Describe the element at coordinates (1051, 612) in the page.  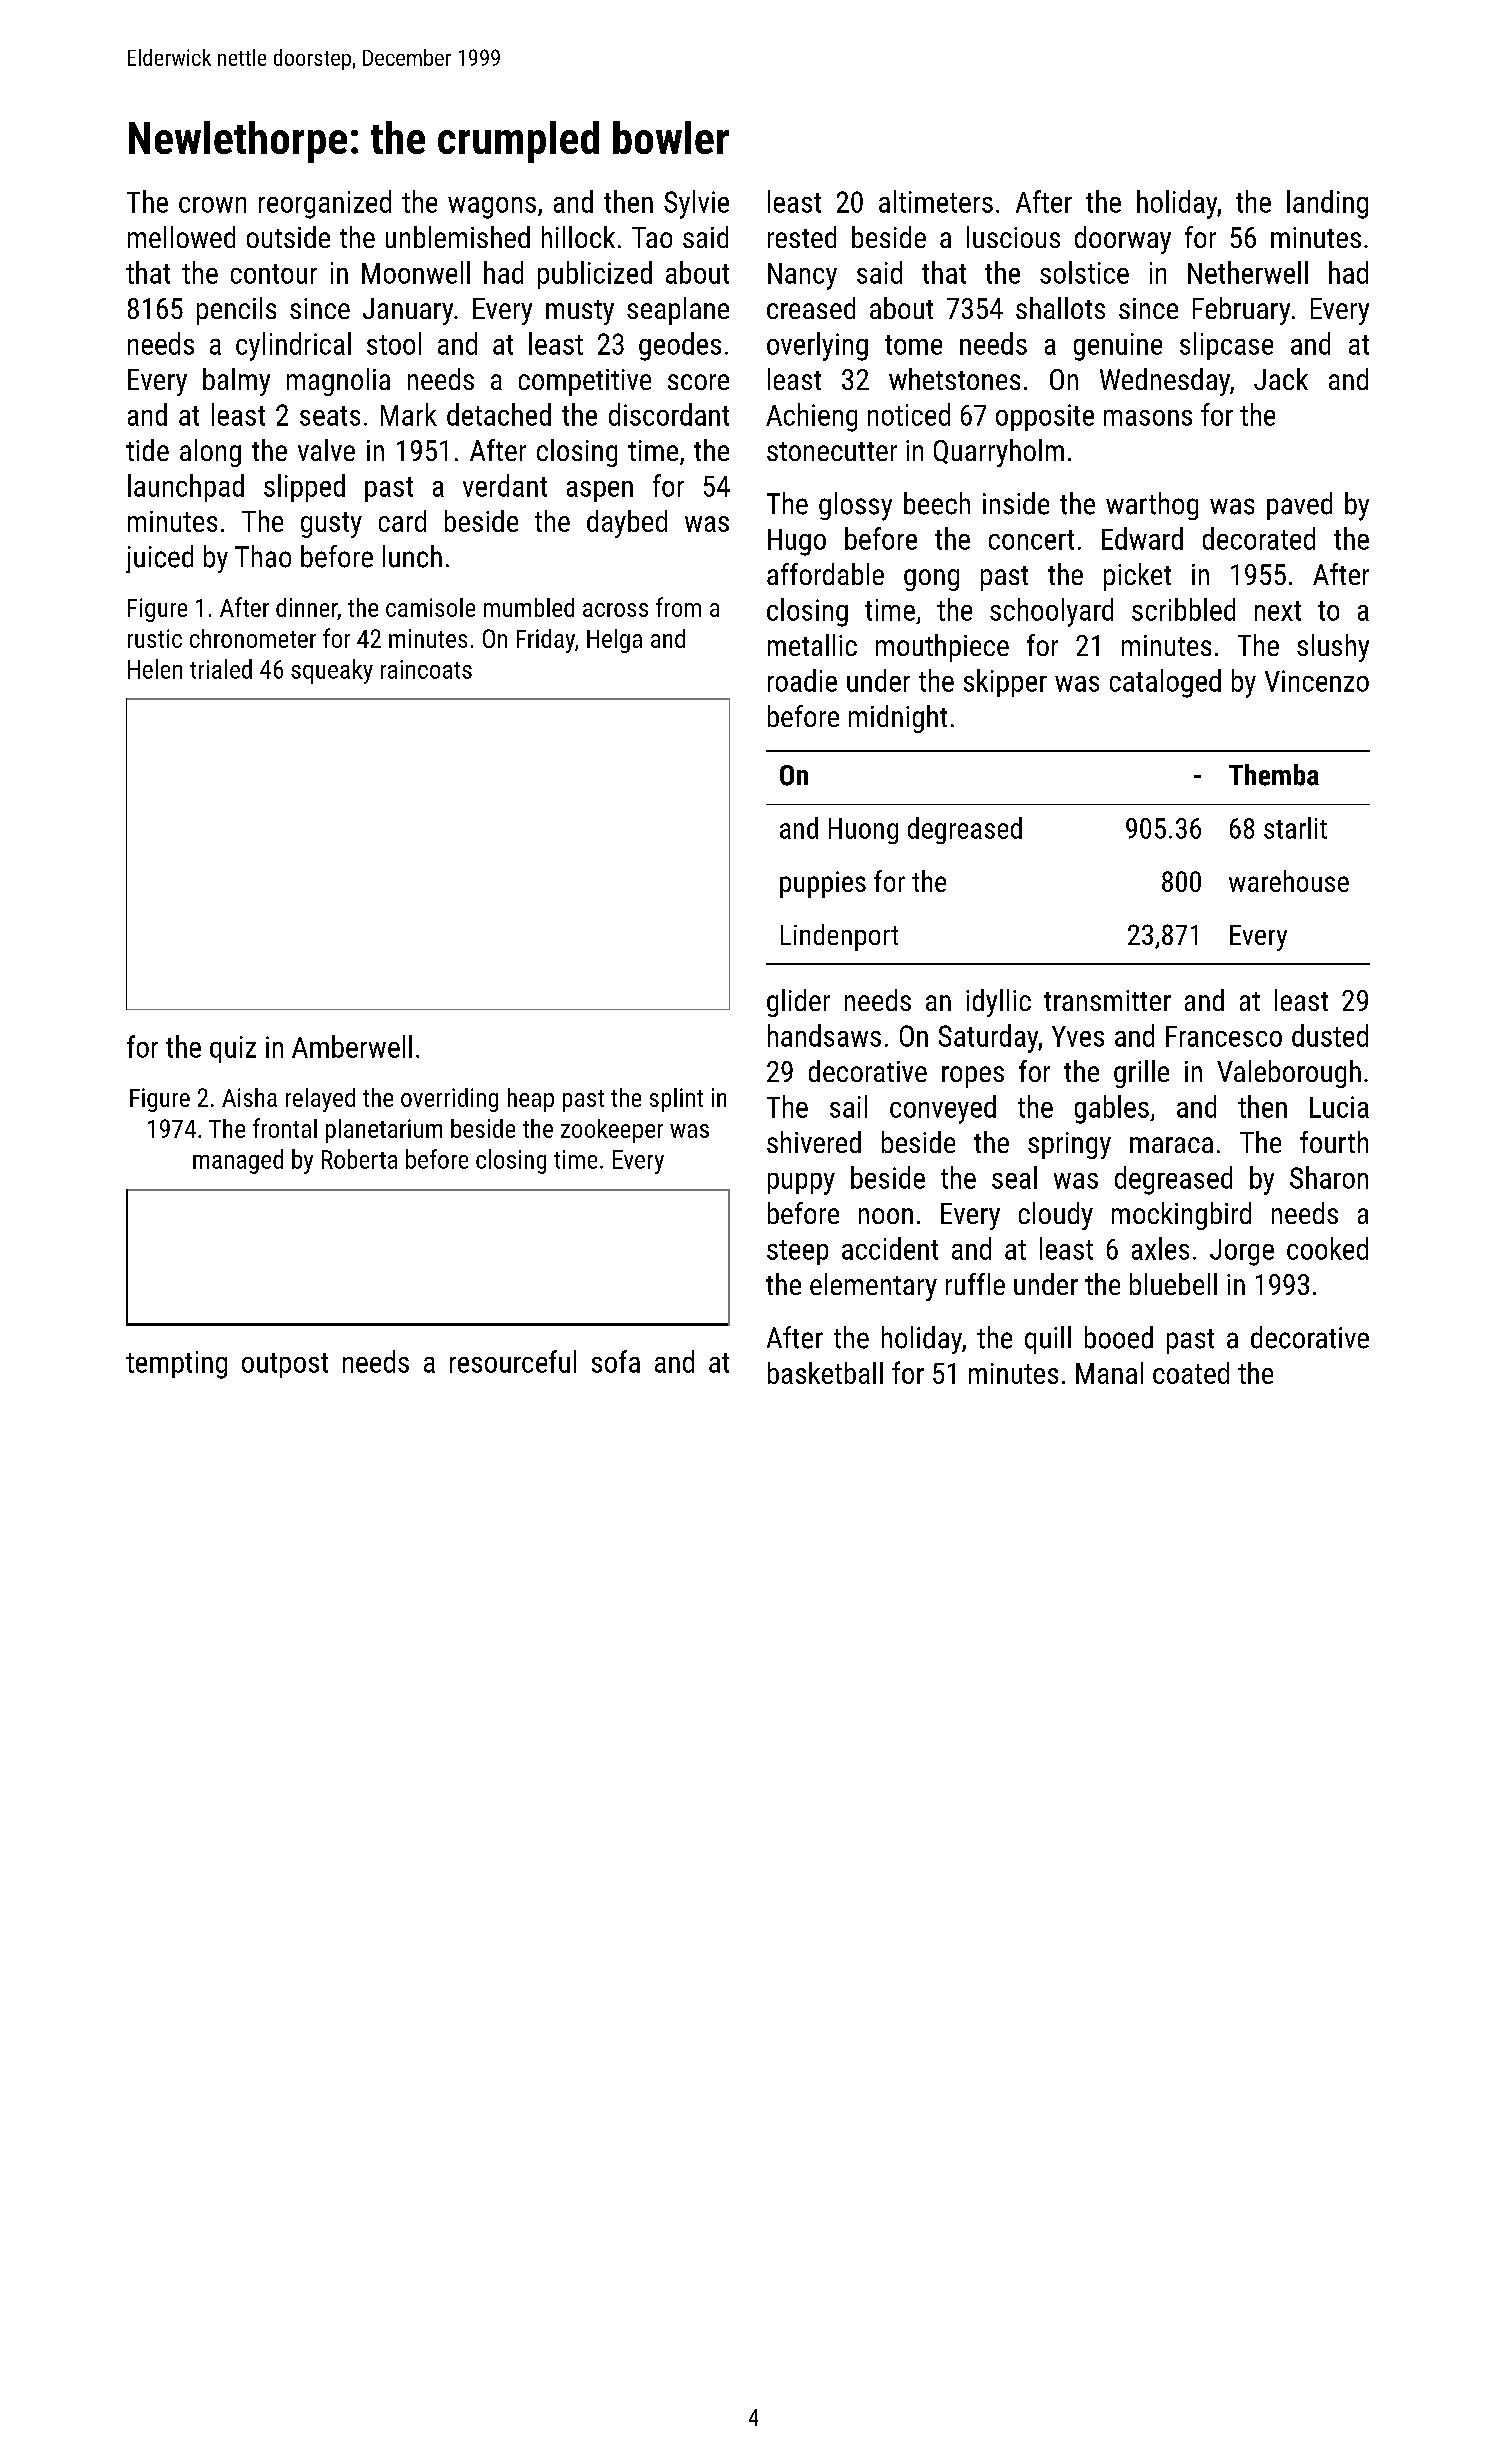
I see `schoolyard` at that location.
